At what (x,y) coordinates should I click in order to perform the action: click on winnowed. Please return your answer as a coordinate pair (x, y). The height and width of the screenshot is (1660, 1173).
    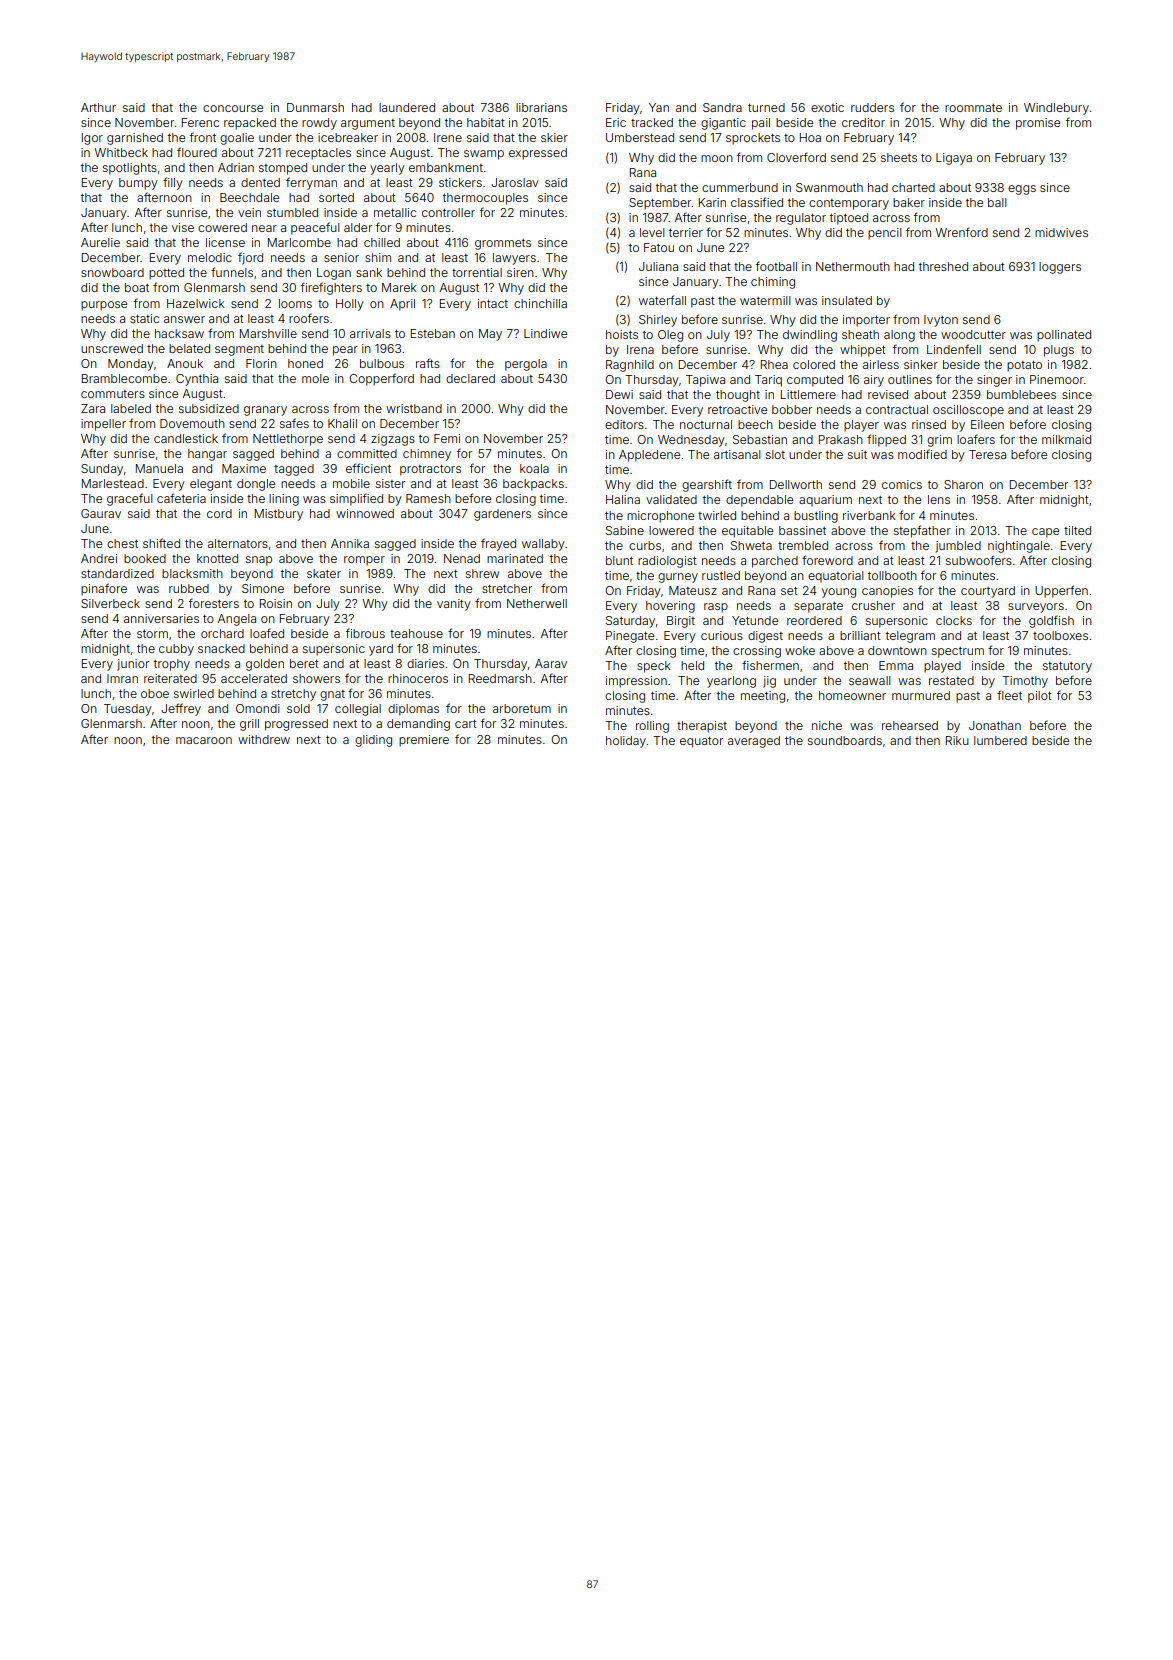
    Looking at the image, I should click on (365, 513).
